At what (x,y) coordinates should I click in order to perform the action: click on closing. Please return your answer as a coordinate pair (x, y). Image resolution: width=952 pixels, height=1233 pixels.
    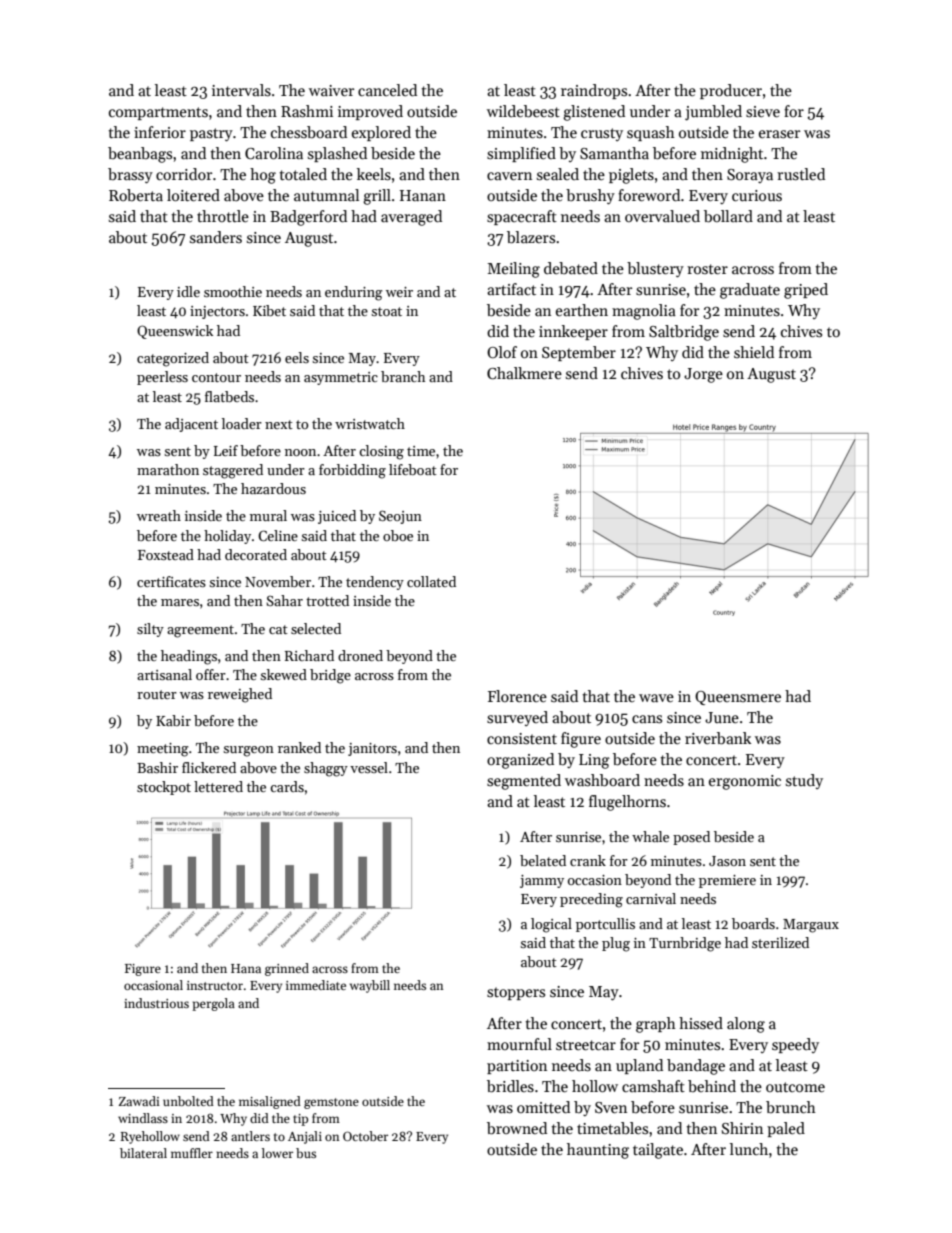
    Looking at the image, I should click on (381, 452).
